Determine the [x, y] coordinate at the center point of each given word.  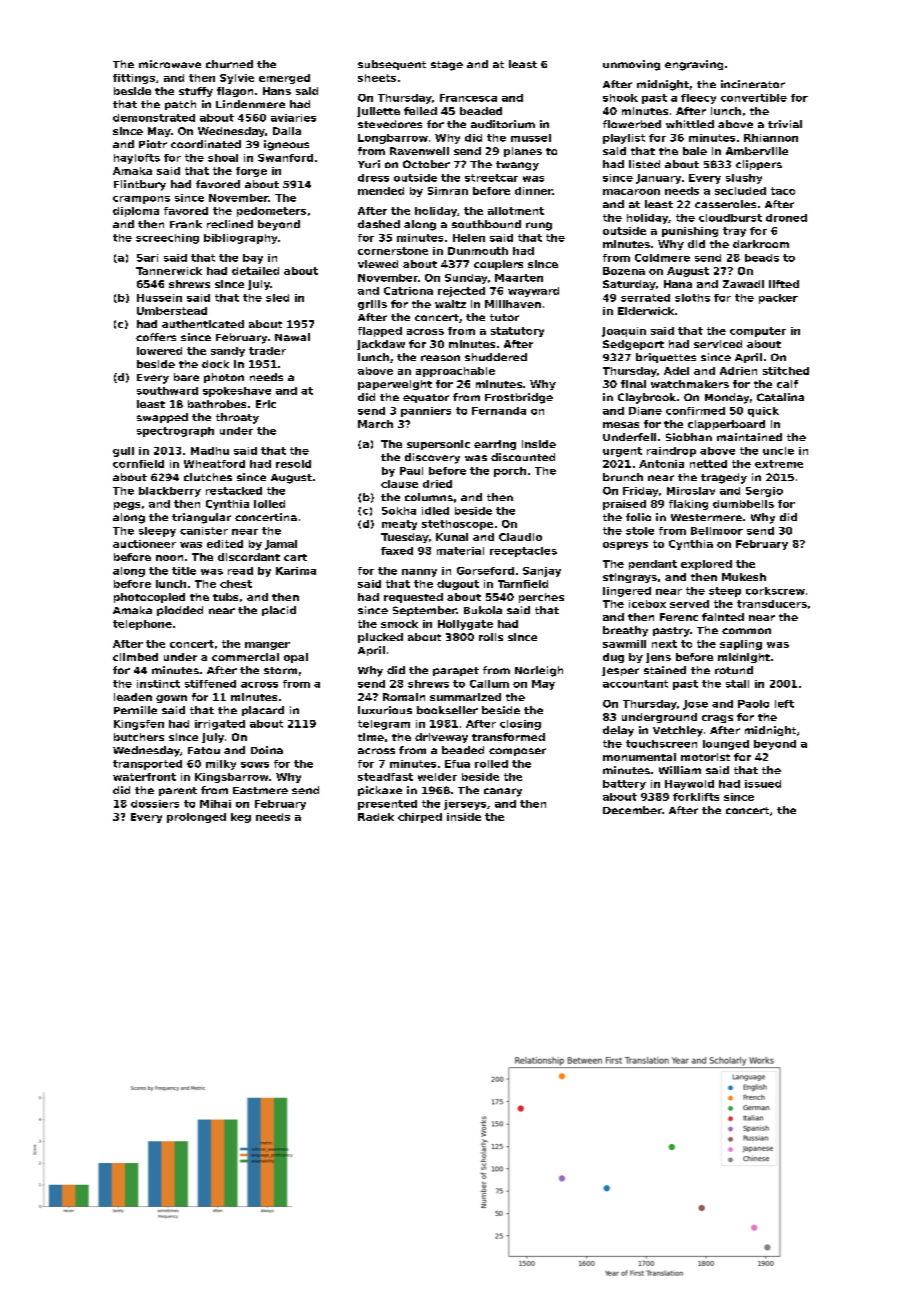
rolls [491, 637]
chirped [420, 818]
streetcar [491, 178]
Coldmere [662, 258]
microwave [170, 64]
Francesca [468, 98]
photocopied [149, 598]
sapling [741, 645]
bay [253, 259]
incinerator [753, 84]
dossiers [155, 804]
